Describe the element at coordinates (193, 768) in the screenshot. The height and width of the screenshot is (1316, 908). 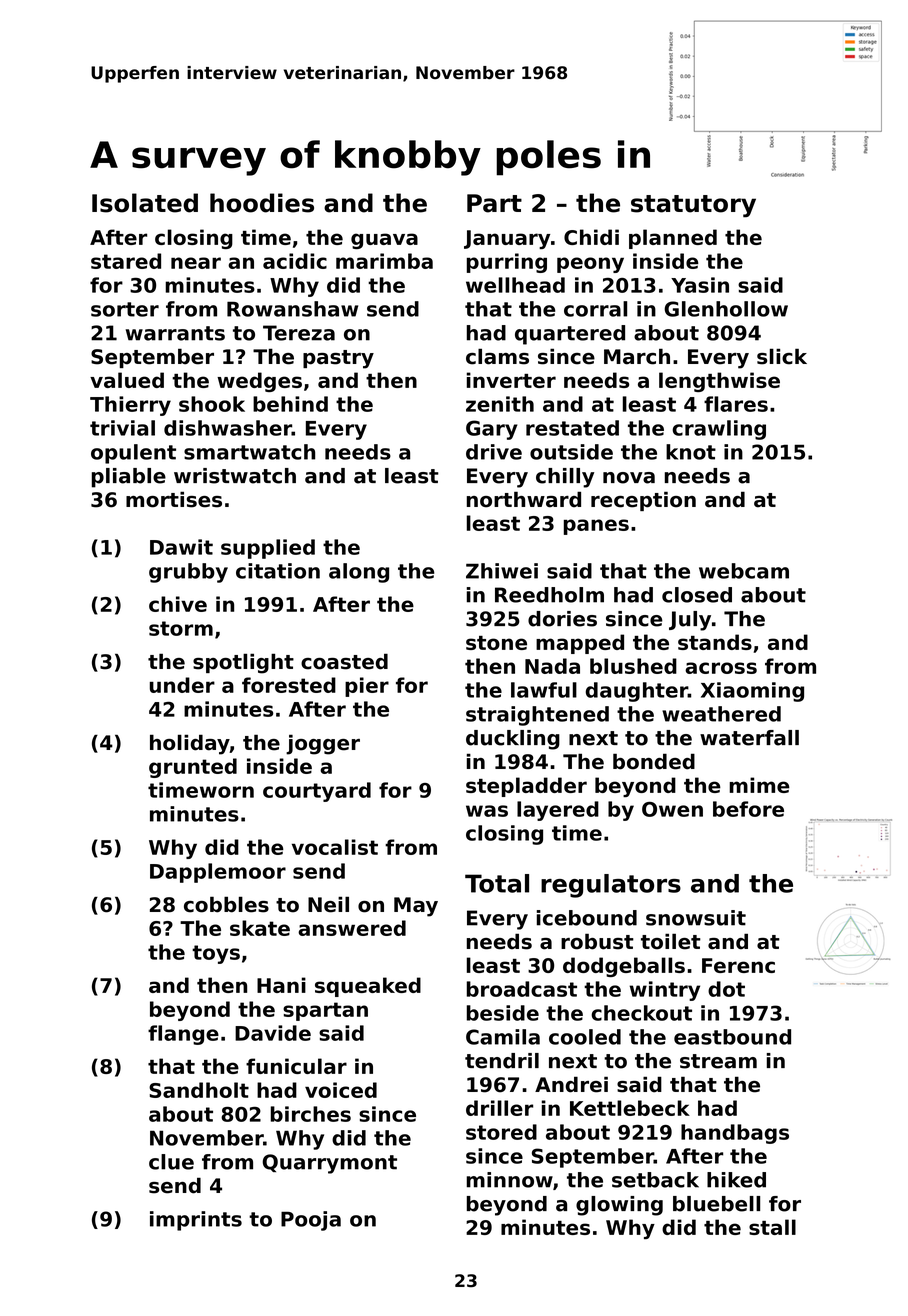
I see `grunted` at that location.
